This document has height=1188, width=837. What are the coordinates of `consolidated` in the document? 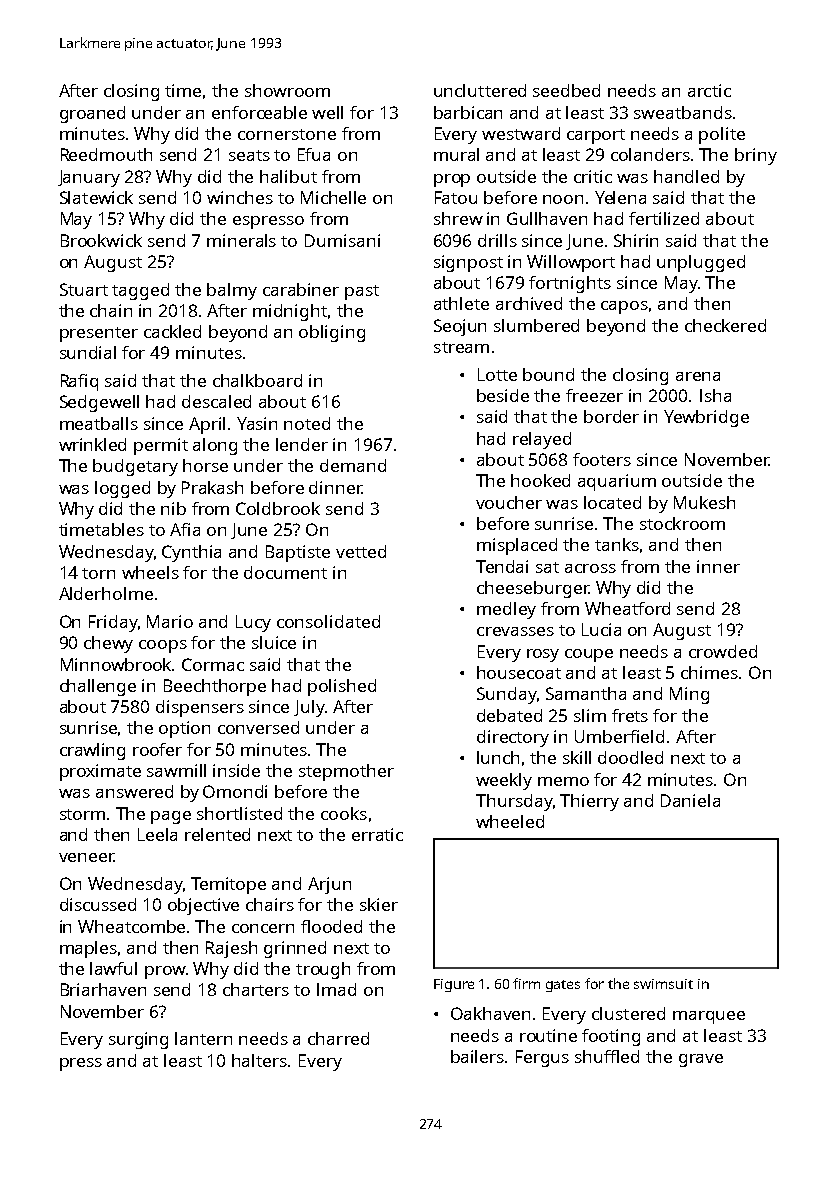 It's located at (328, 621).
